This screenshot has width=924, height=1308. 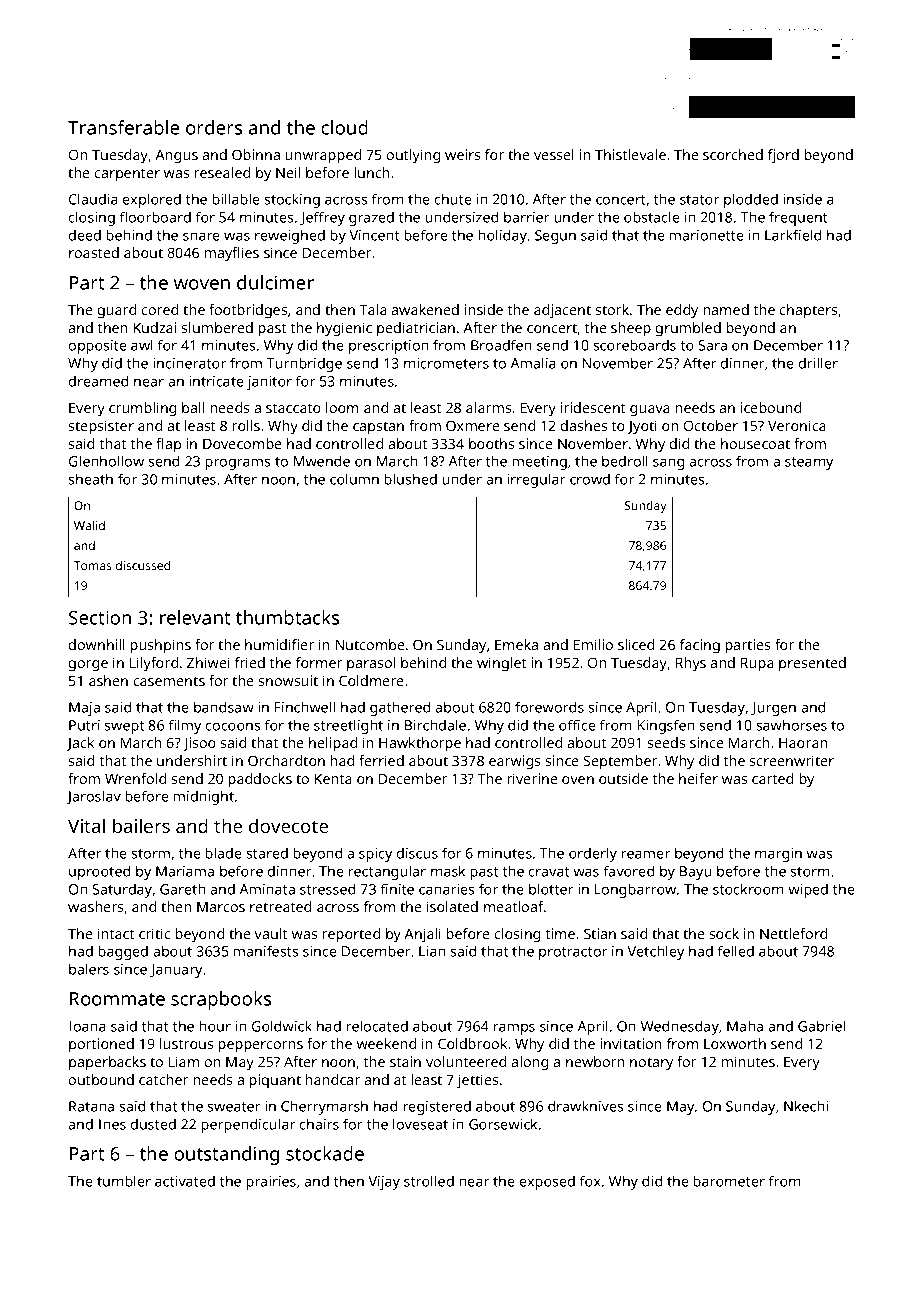 What do you see at coordinates (645, 854) in the screenshot?
I see `reamer` at bounding box center [645, 854].
